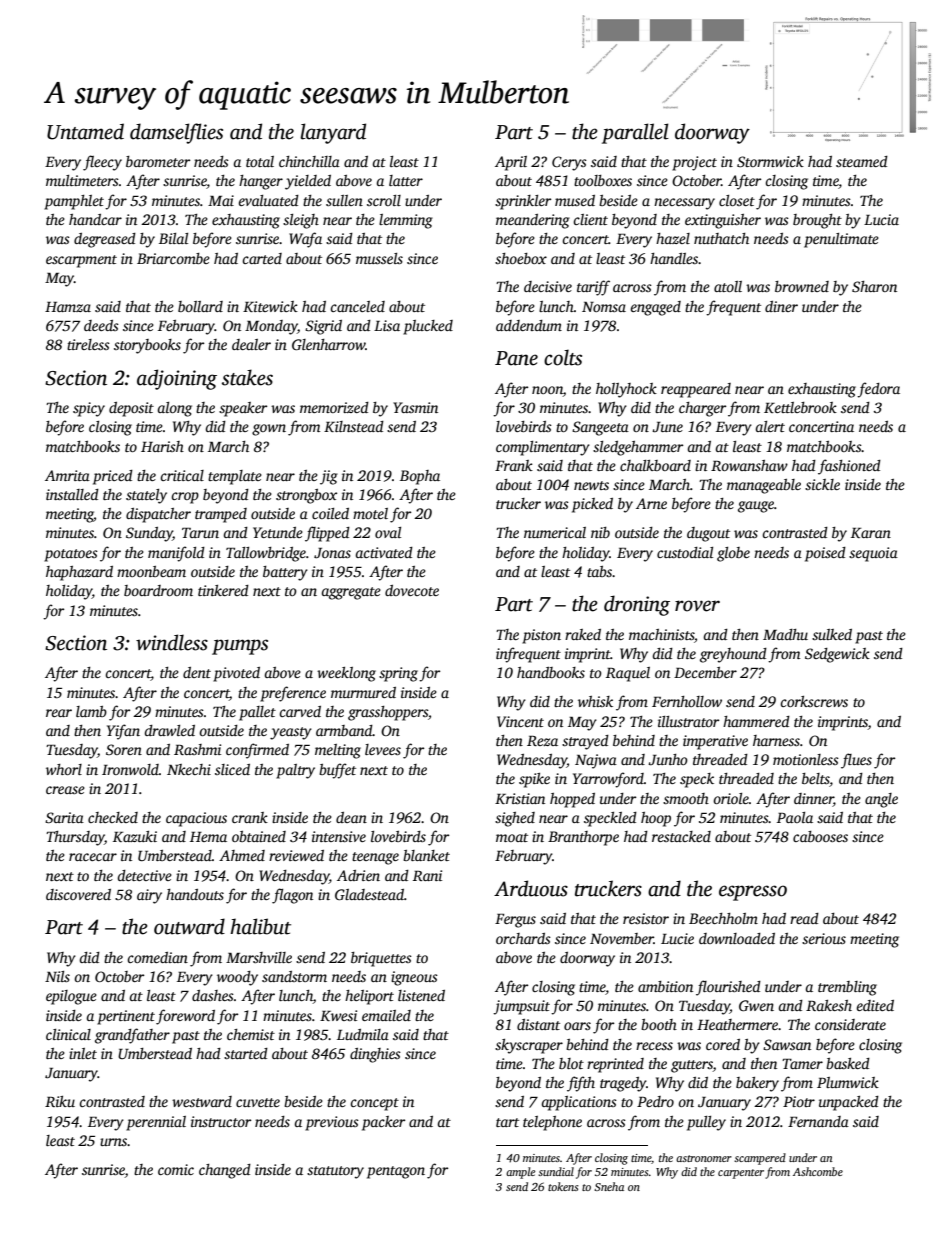 The height and width of the document is (1233, 952). Describe the element at coordinates (635, 133) in the document. I see `parallel` at that location.
